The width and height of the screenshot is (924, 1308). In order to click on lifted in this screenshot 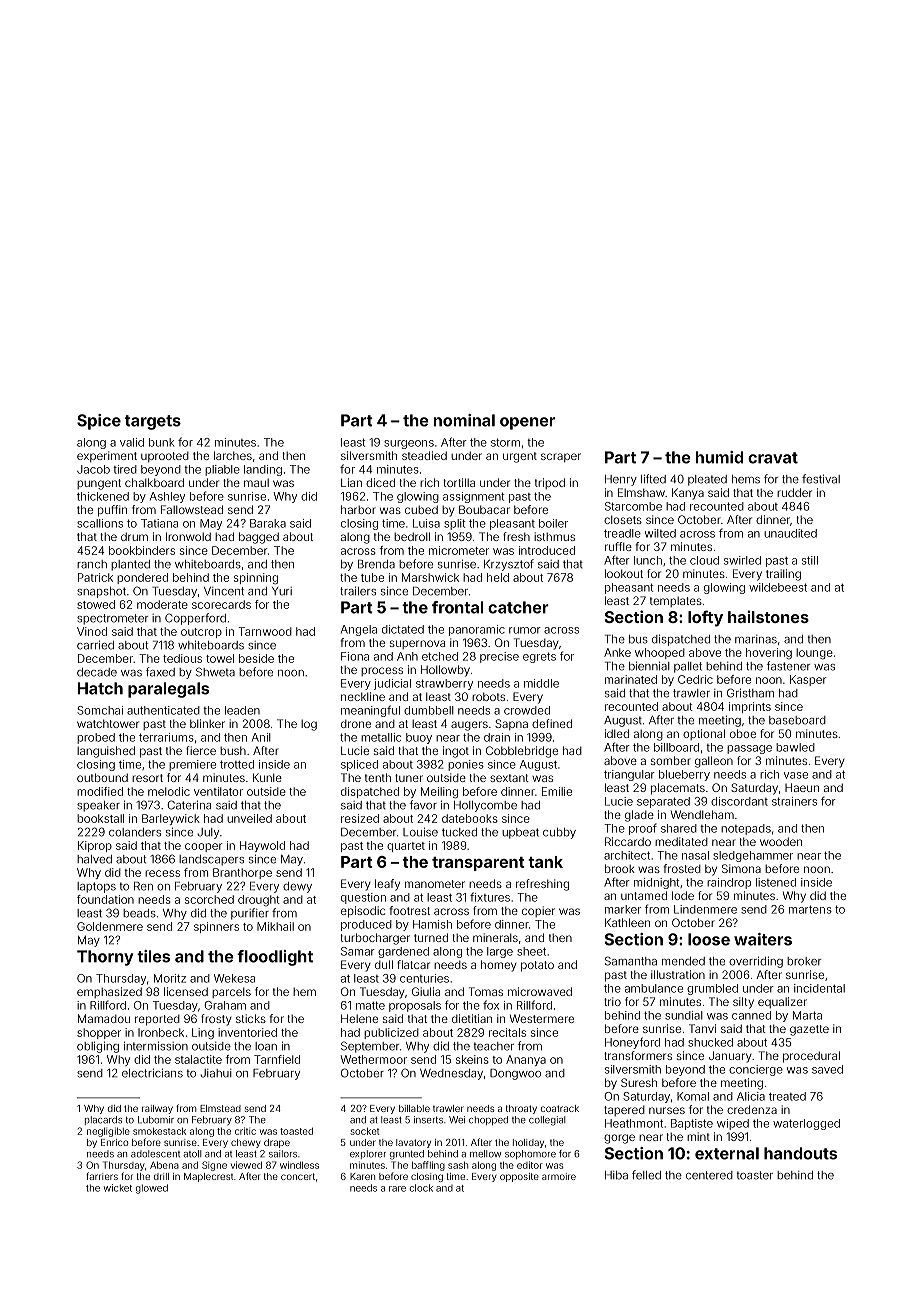, I will do `click(653, 479)`.
